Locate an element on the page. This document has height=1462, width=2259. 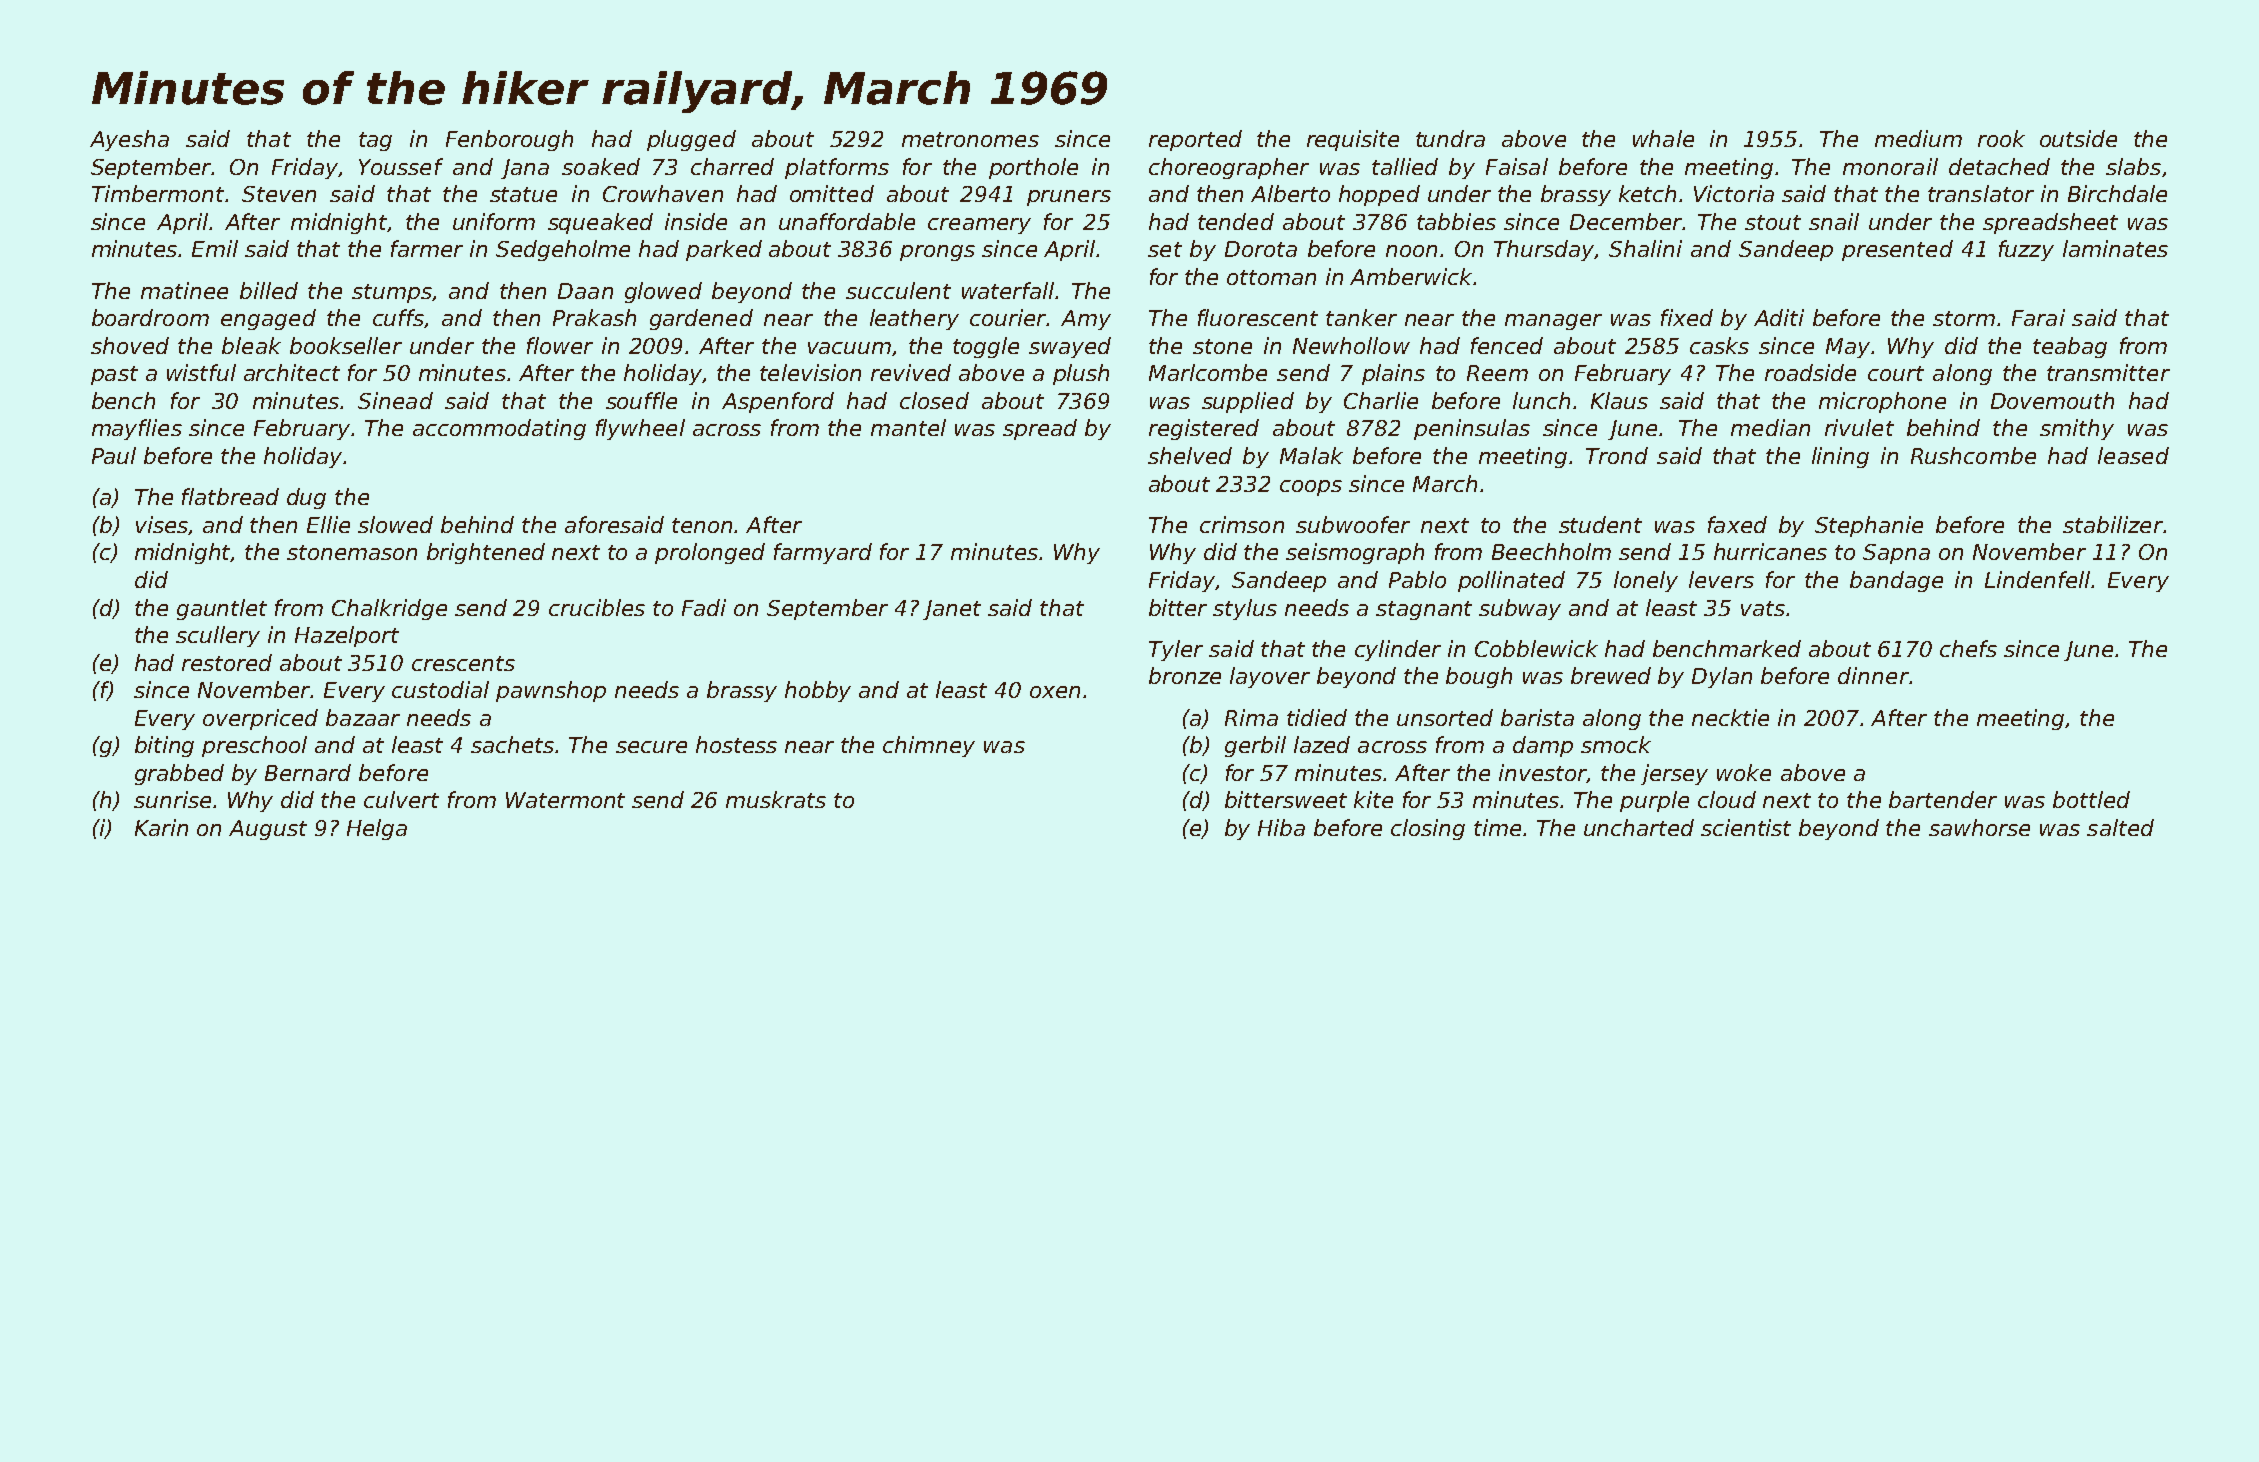
lazed is located at coordinates (1322, 744).
